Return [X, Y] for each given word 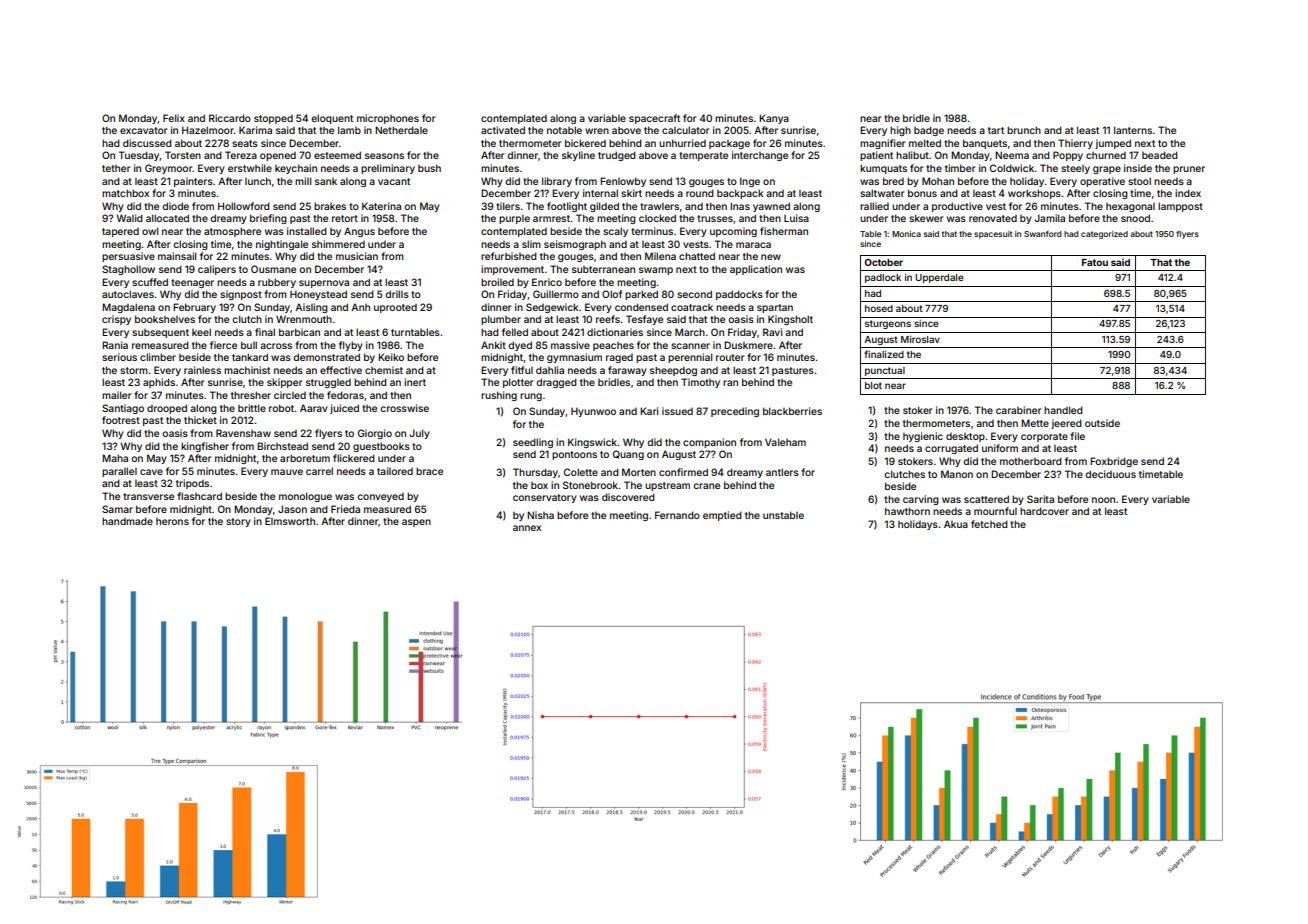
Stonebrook [590, 485]
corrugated [951, 449]
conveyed [380, 497]
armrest [551, 218]
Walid [129, 218]
